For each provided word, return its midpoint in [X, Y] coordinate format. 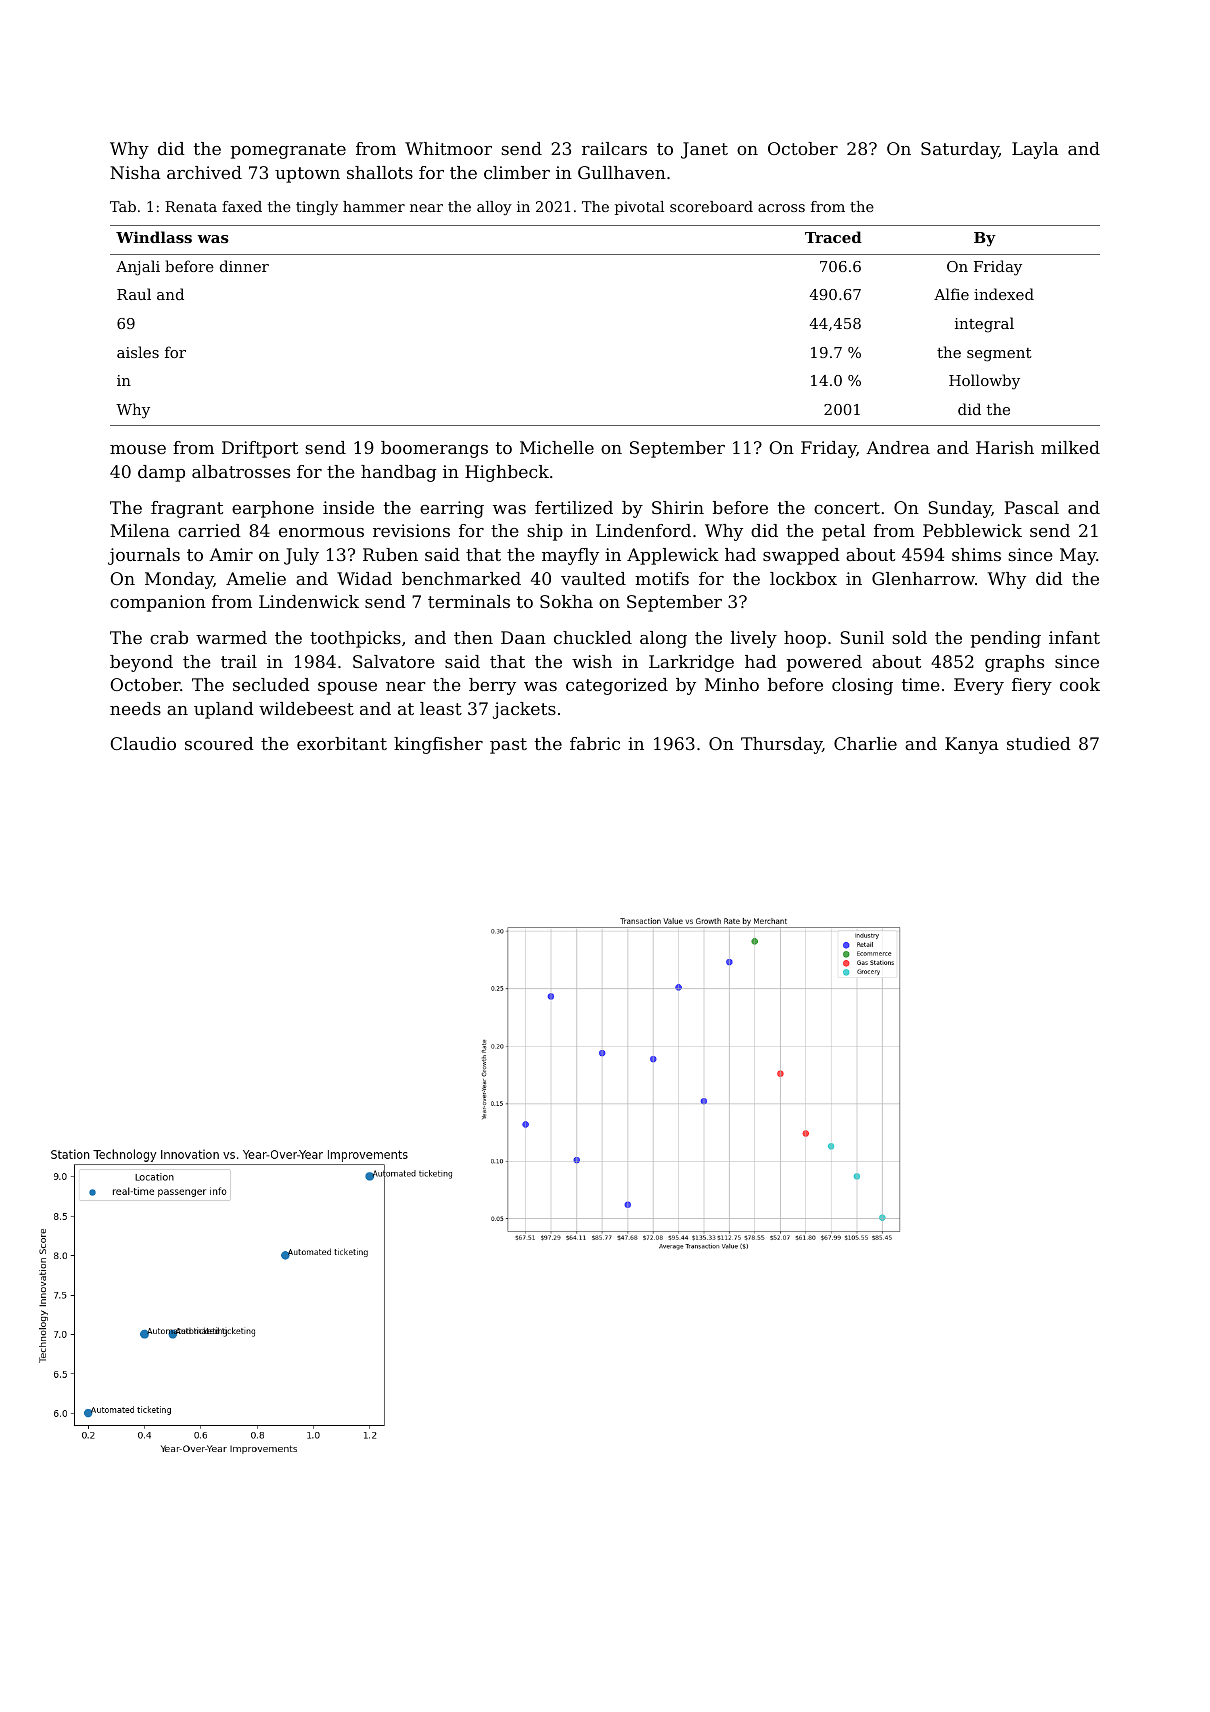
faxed [242, 206]
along [663, 639]
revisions [411, 530]
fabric [595, 743]
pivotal [639, 208]
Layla [1035, 150]
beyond [141, 663]
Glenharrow [923, 578]
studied [1039, 743]
